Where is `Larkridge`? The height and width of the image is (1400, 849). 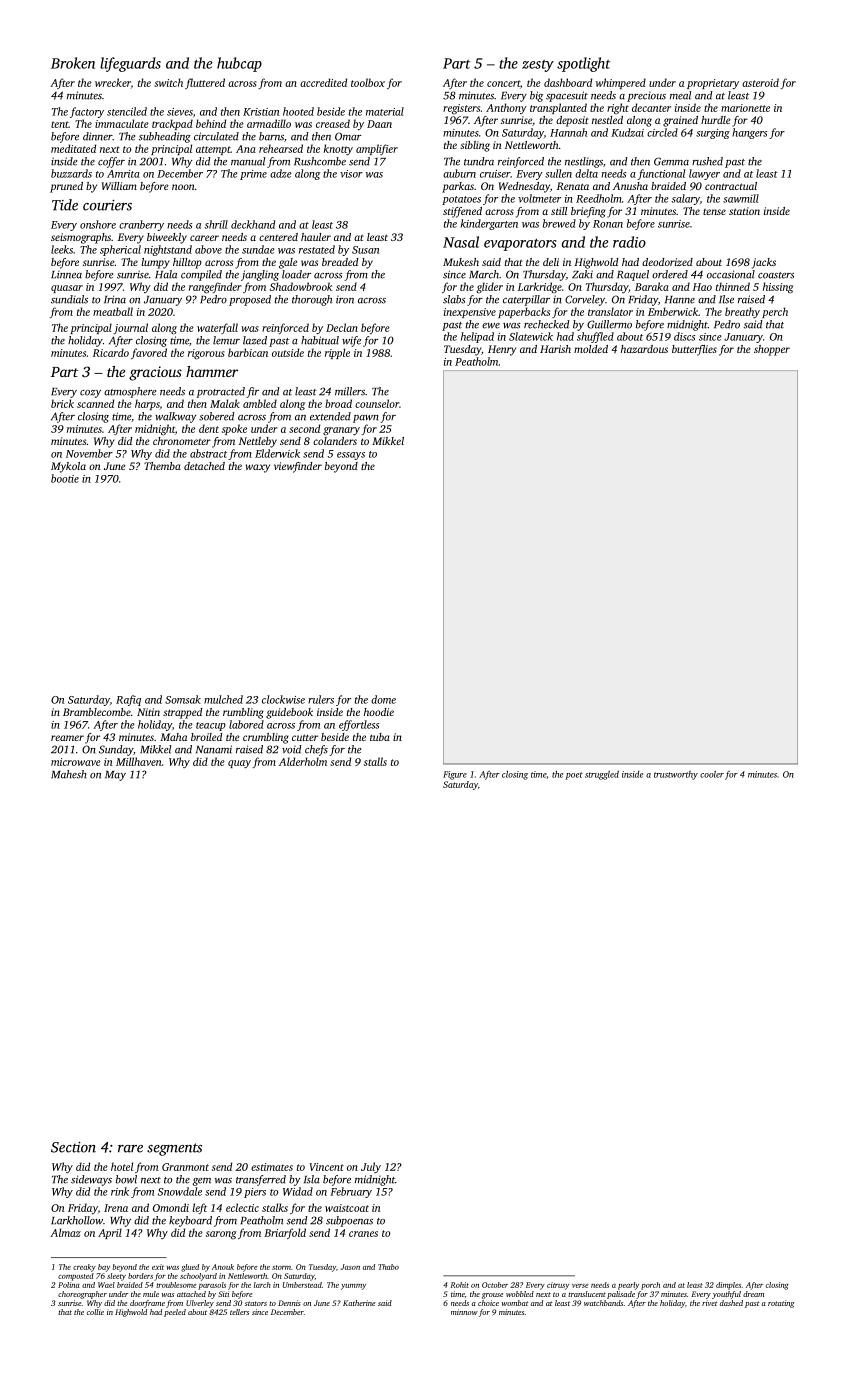
Larkridge is located at coordinates (540, 287).
